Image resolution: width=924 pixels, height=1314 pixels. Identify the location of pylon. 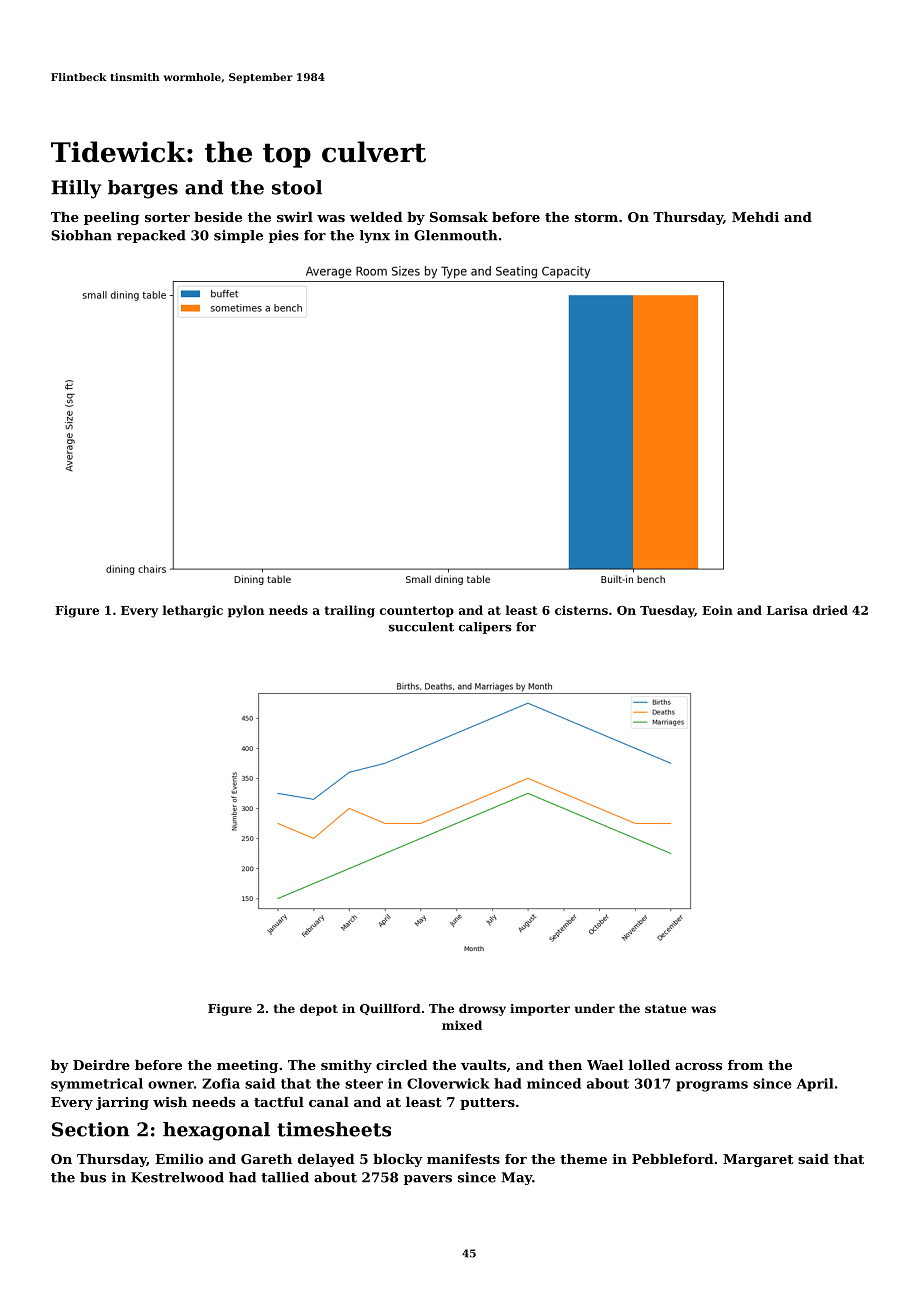
(246, 611).
